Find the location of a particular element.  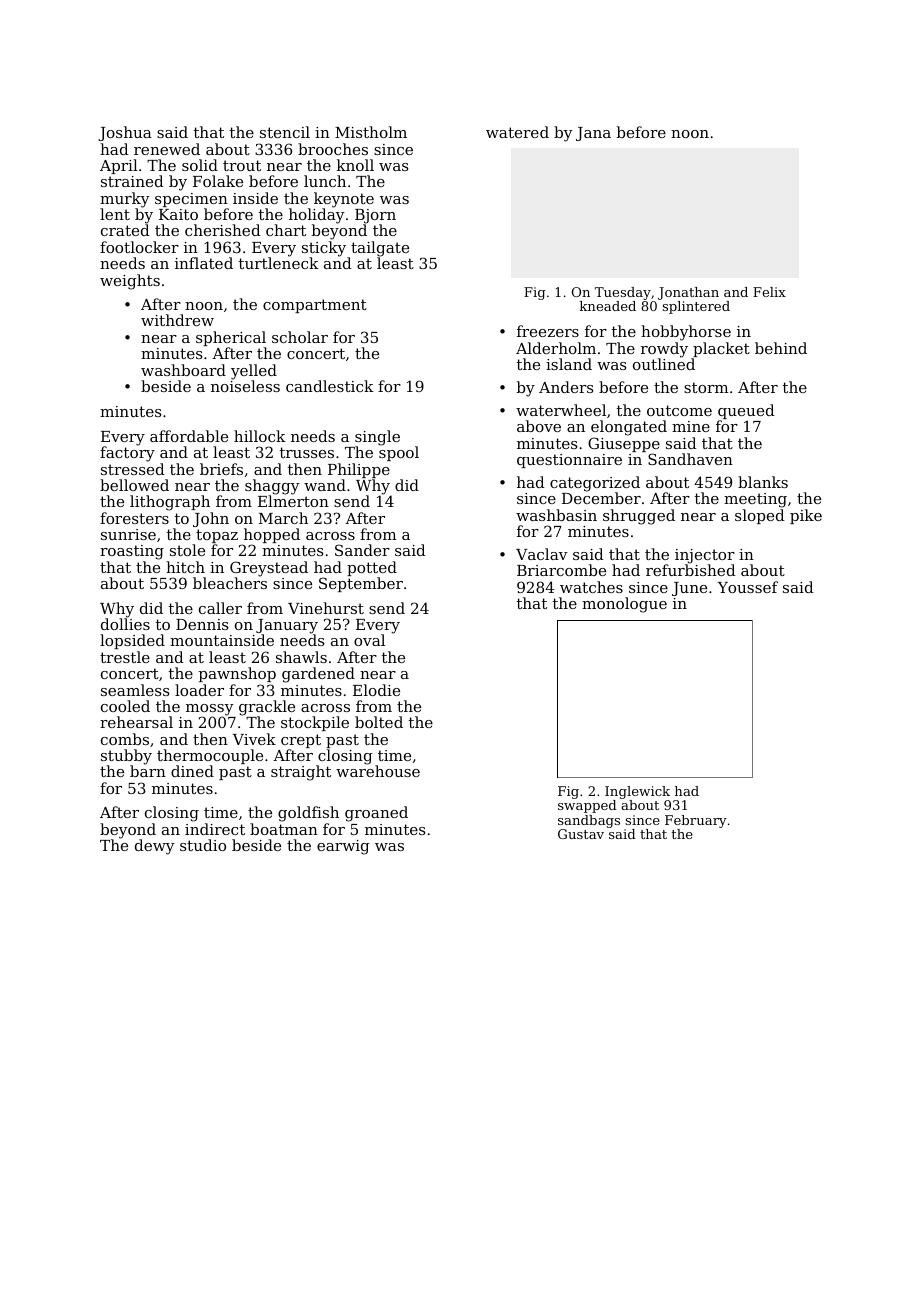

Felix is located at coordinates (769, 292).
